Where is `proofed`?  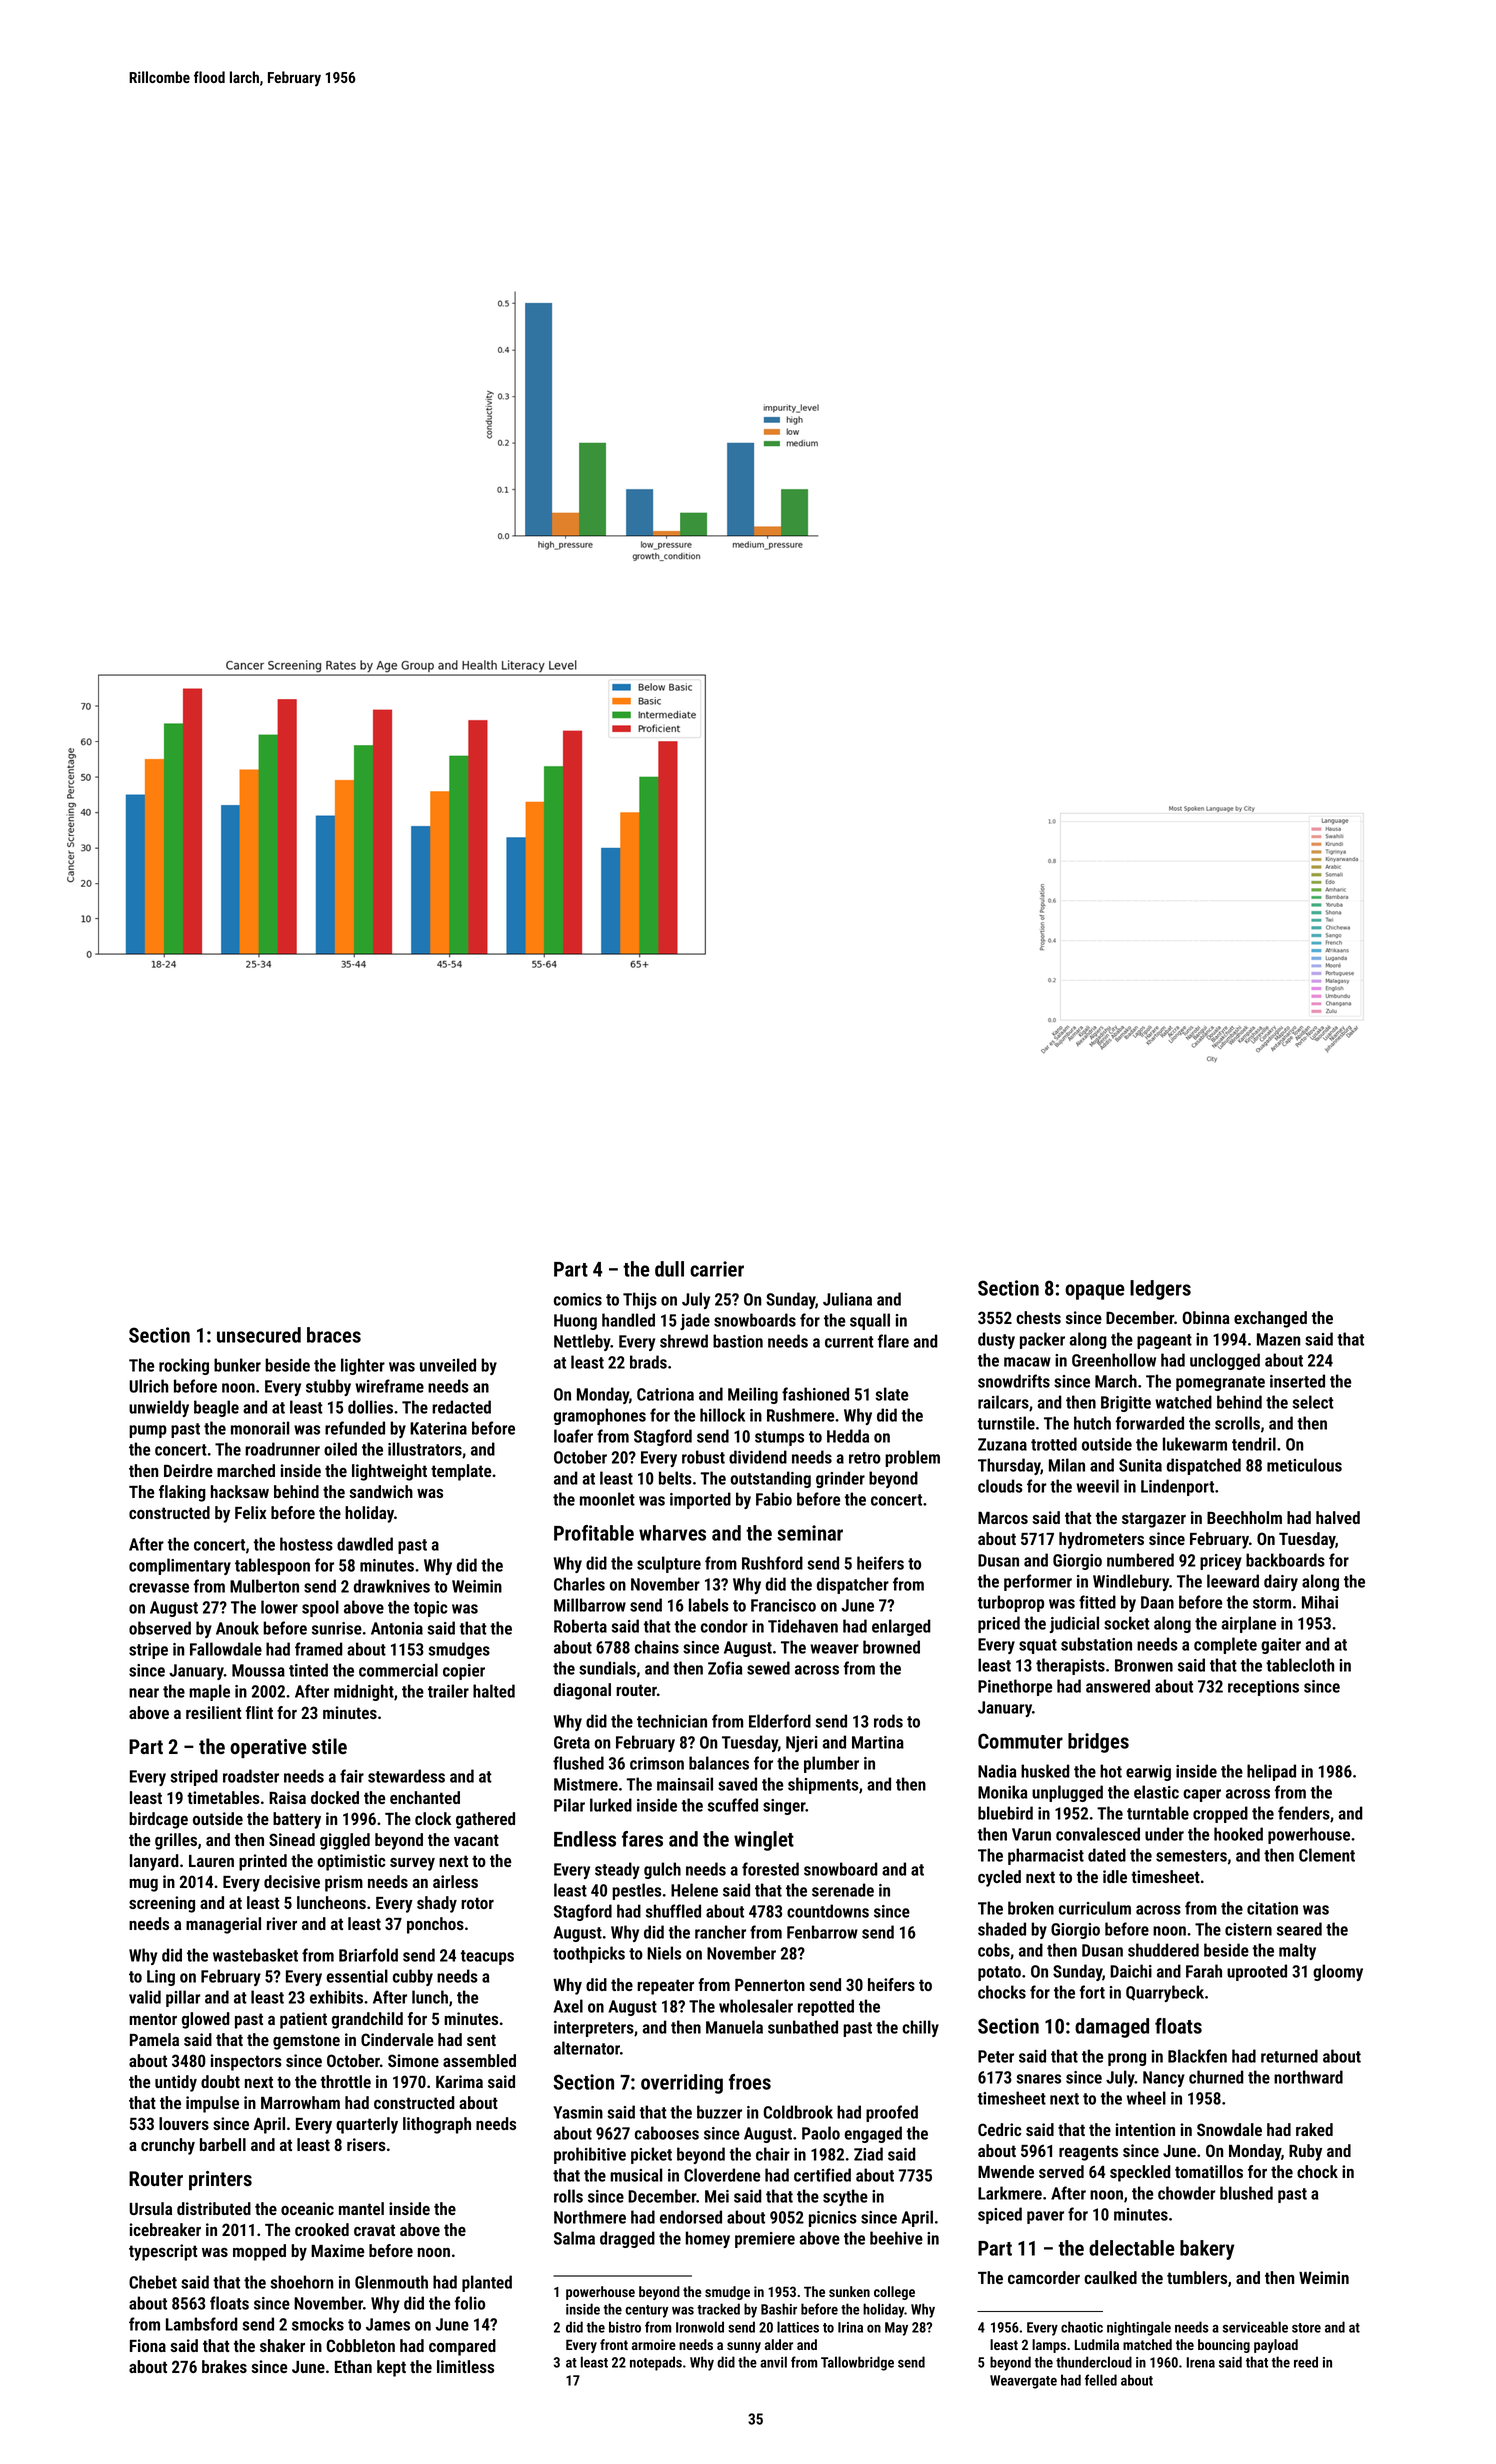
proofed is located at coordinates (892, 2113).
